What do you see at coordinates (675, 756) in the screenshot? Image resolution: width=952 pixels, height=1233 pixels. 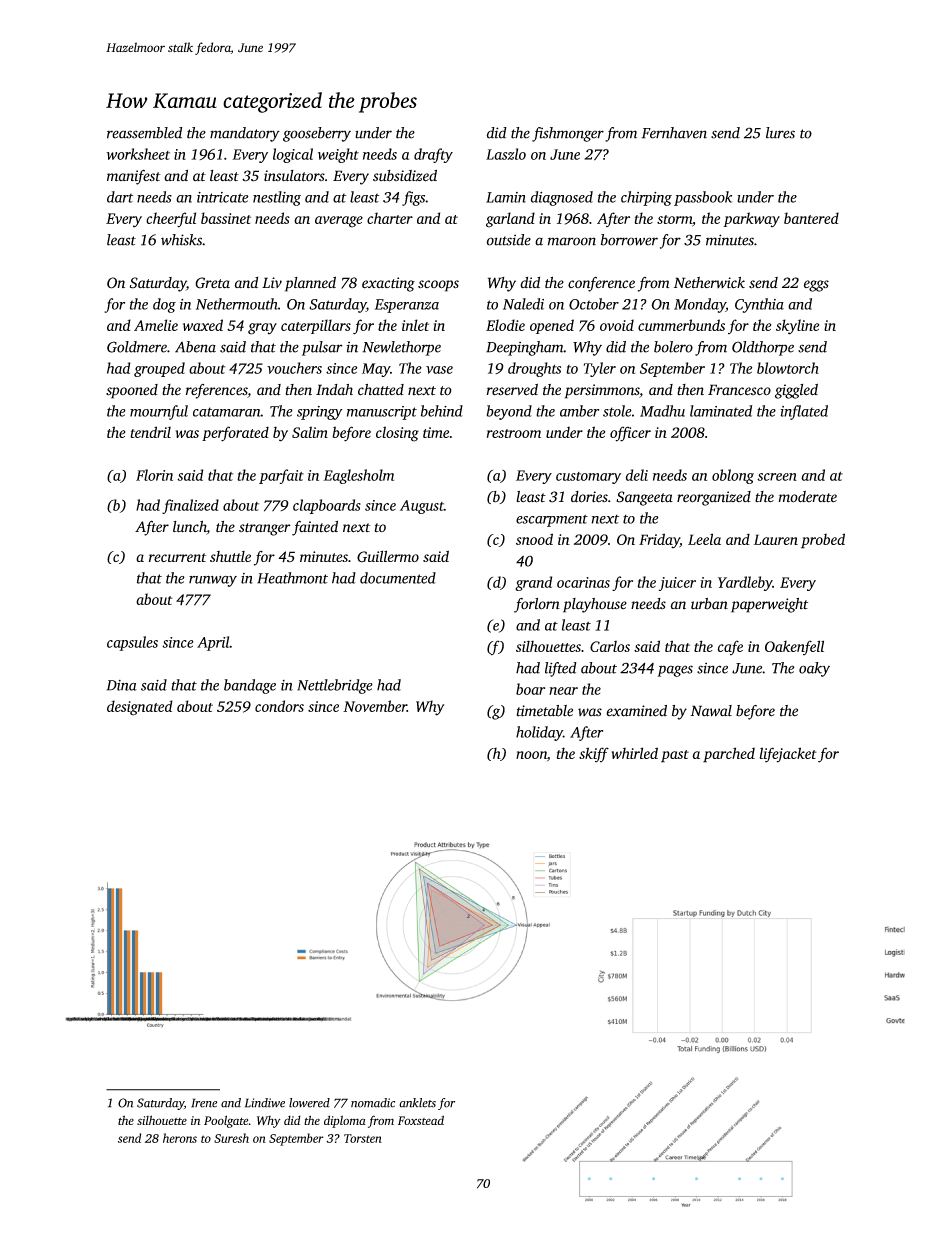 I see `past` at bounding box center [675, 756].
